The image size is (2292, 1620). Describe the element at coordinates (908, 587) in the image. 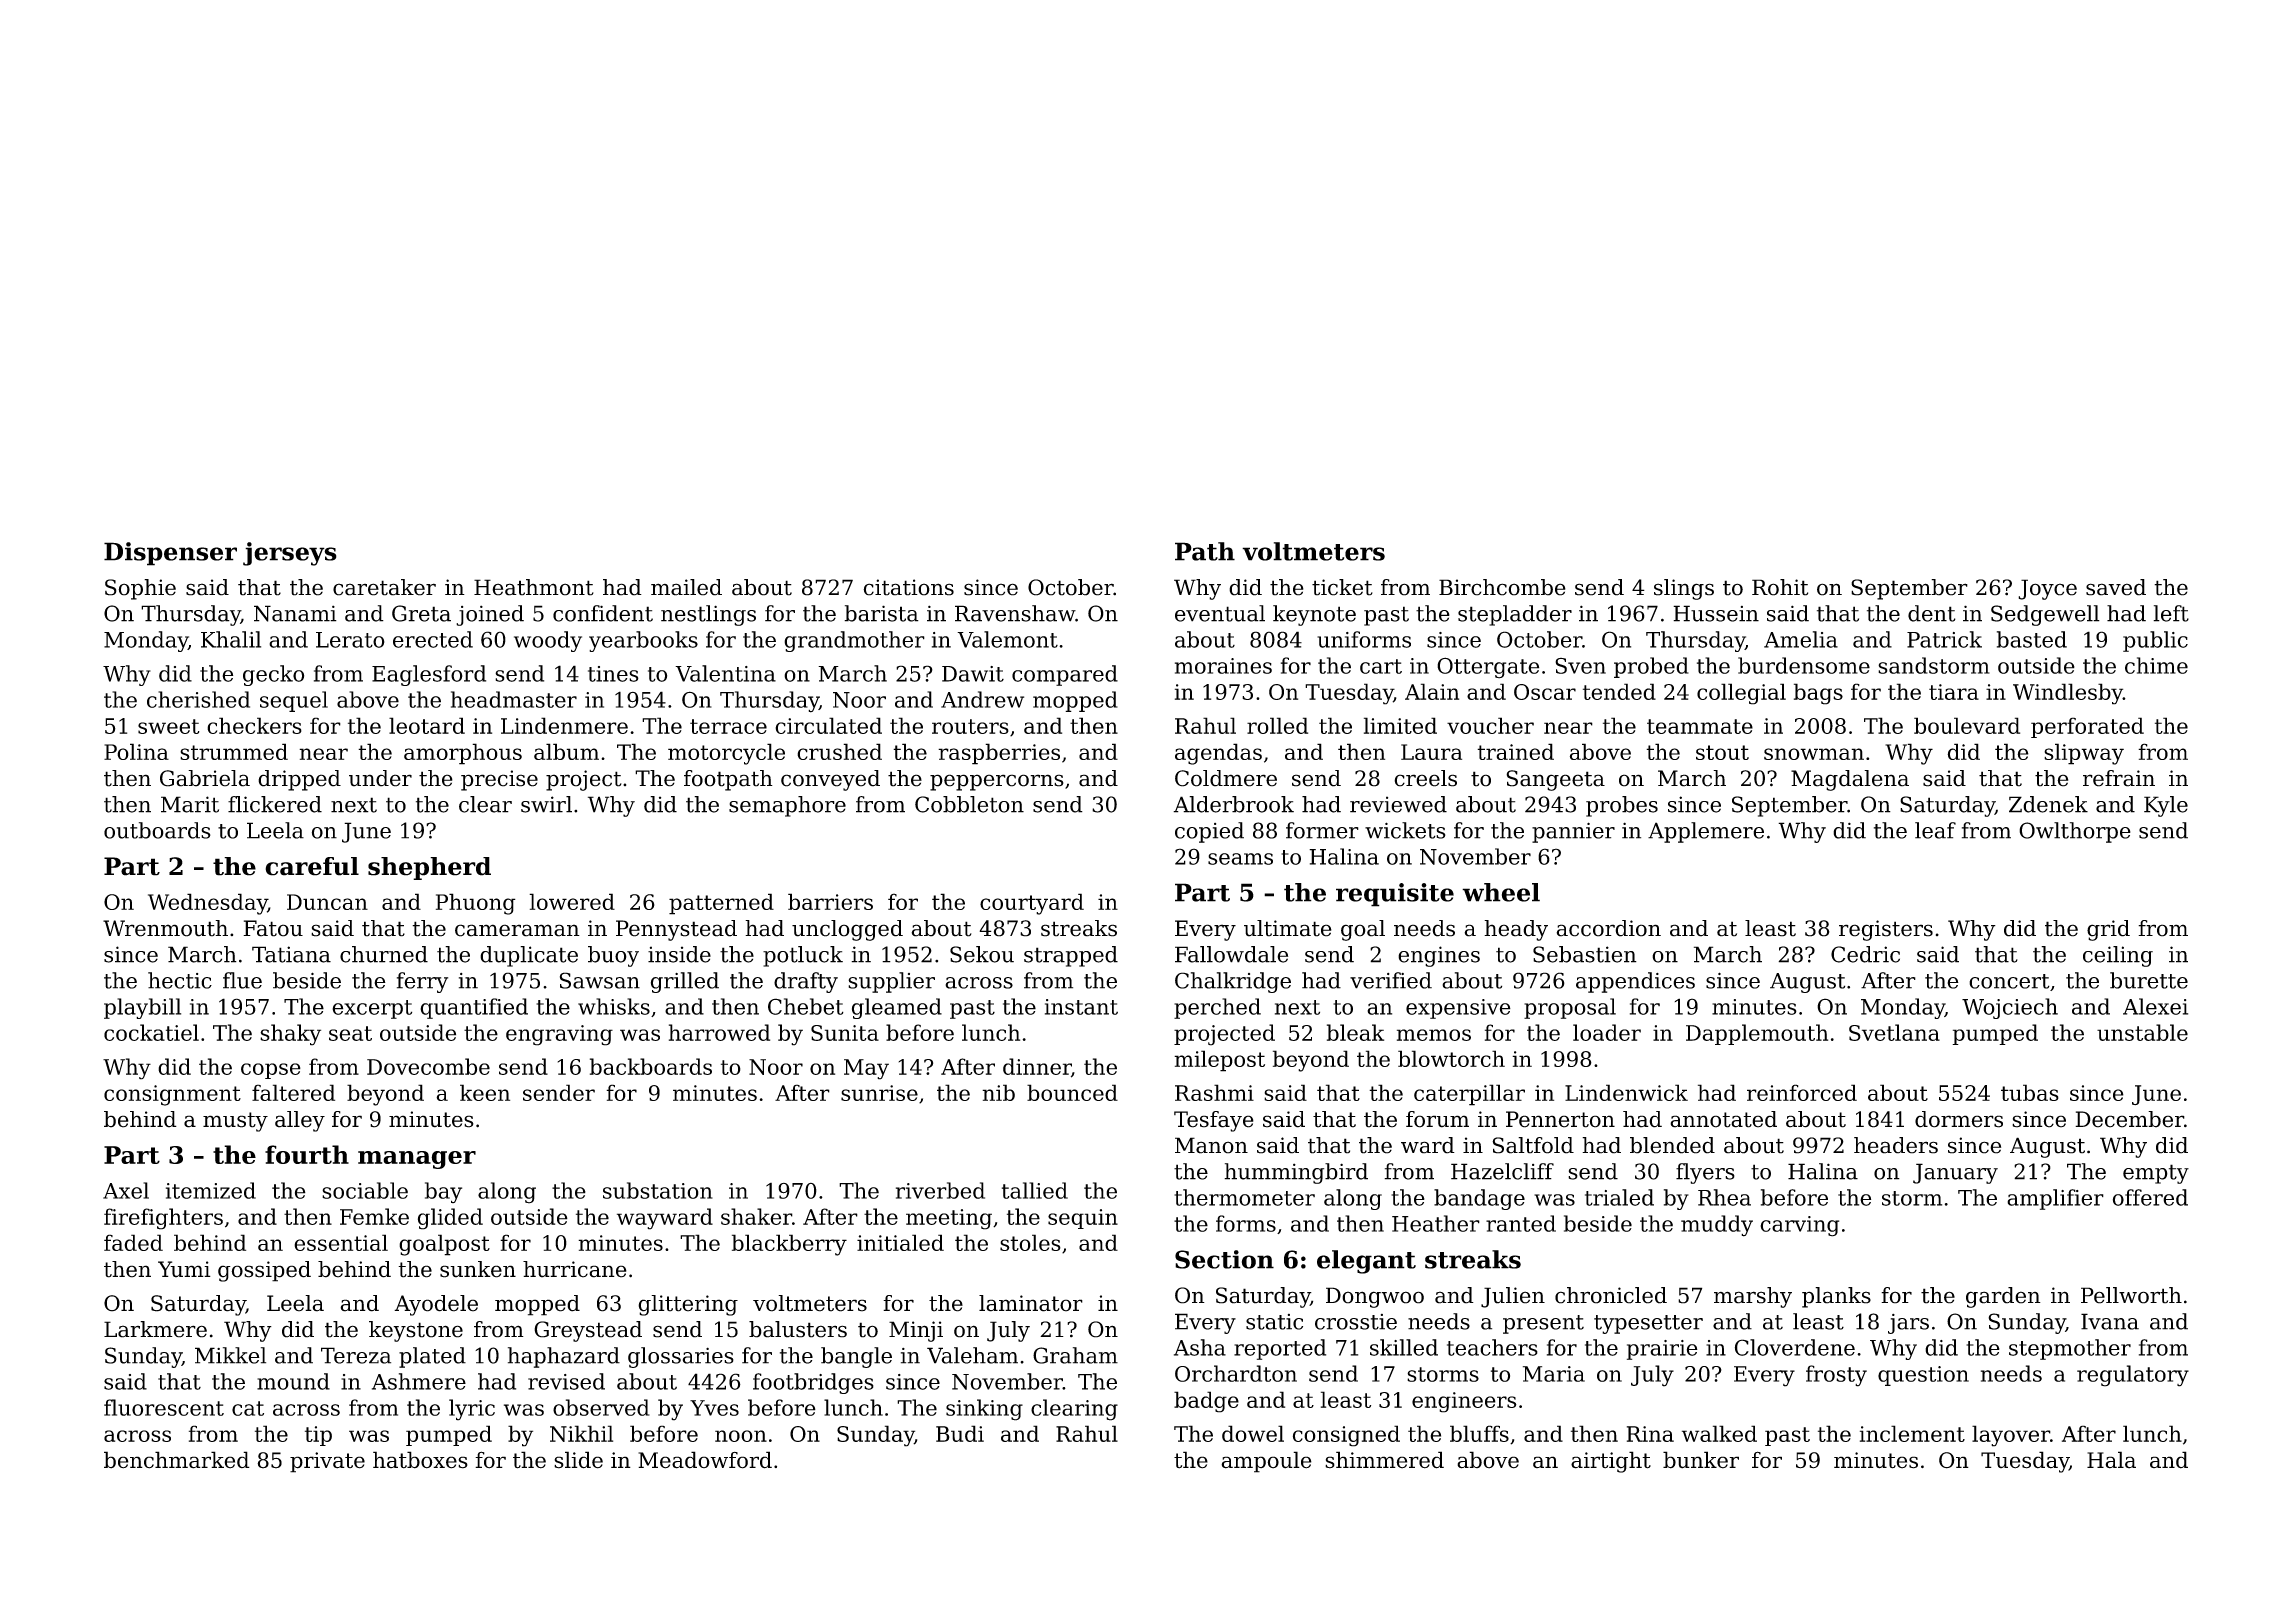

I see `citations` at that location.
